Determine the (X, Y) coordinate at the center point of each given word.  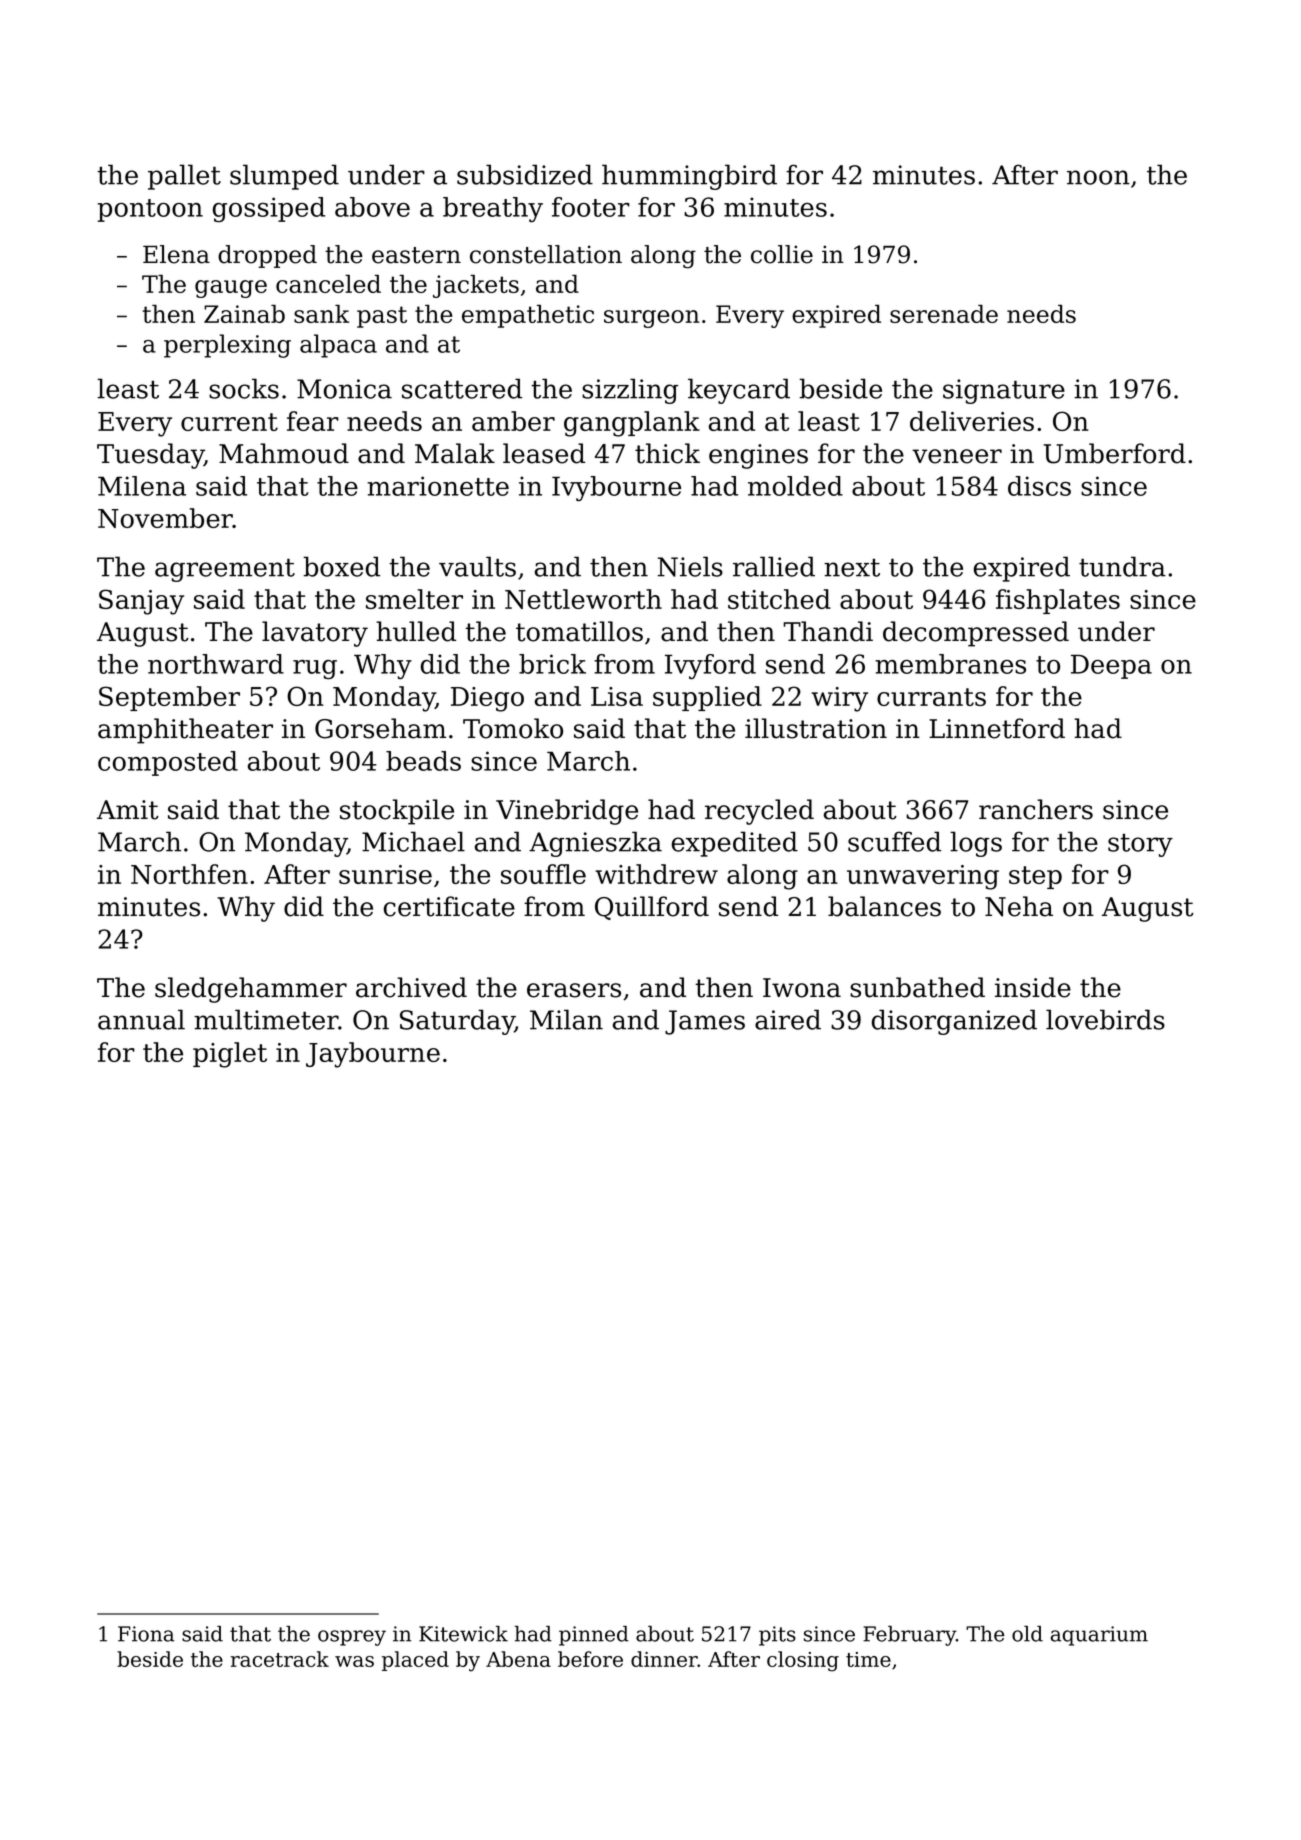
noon (1098, 177)
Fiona (146, 1634)
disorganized (954, 1022)
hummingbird (689, 177)
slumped (284, 177)
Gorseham (380, 728)
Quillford (652, 908)
